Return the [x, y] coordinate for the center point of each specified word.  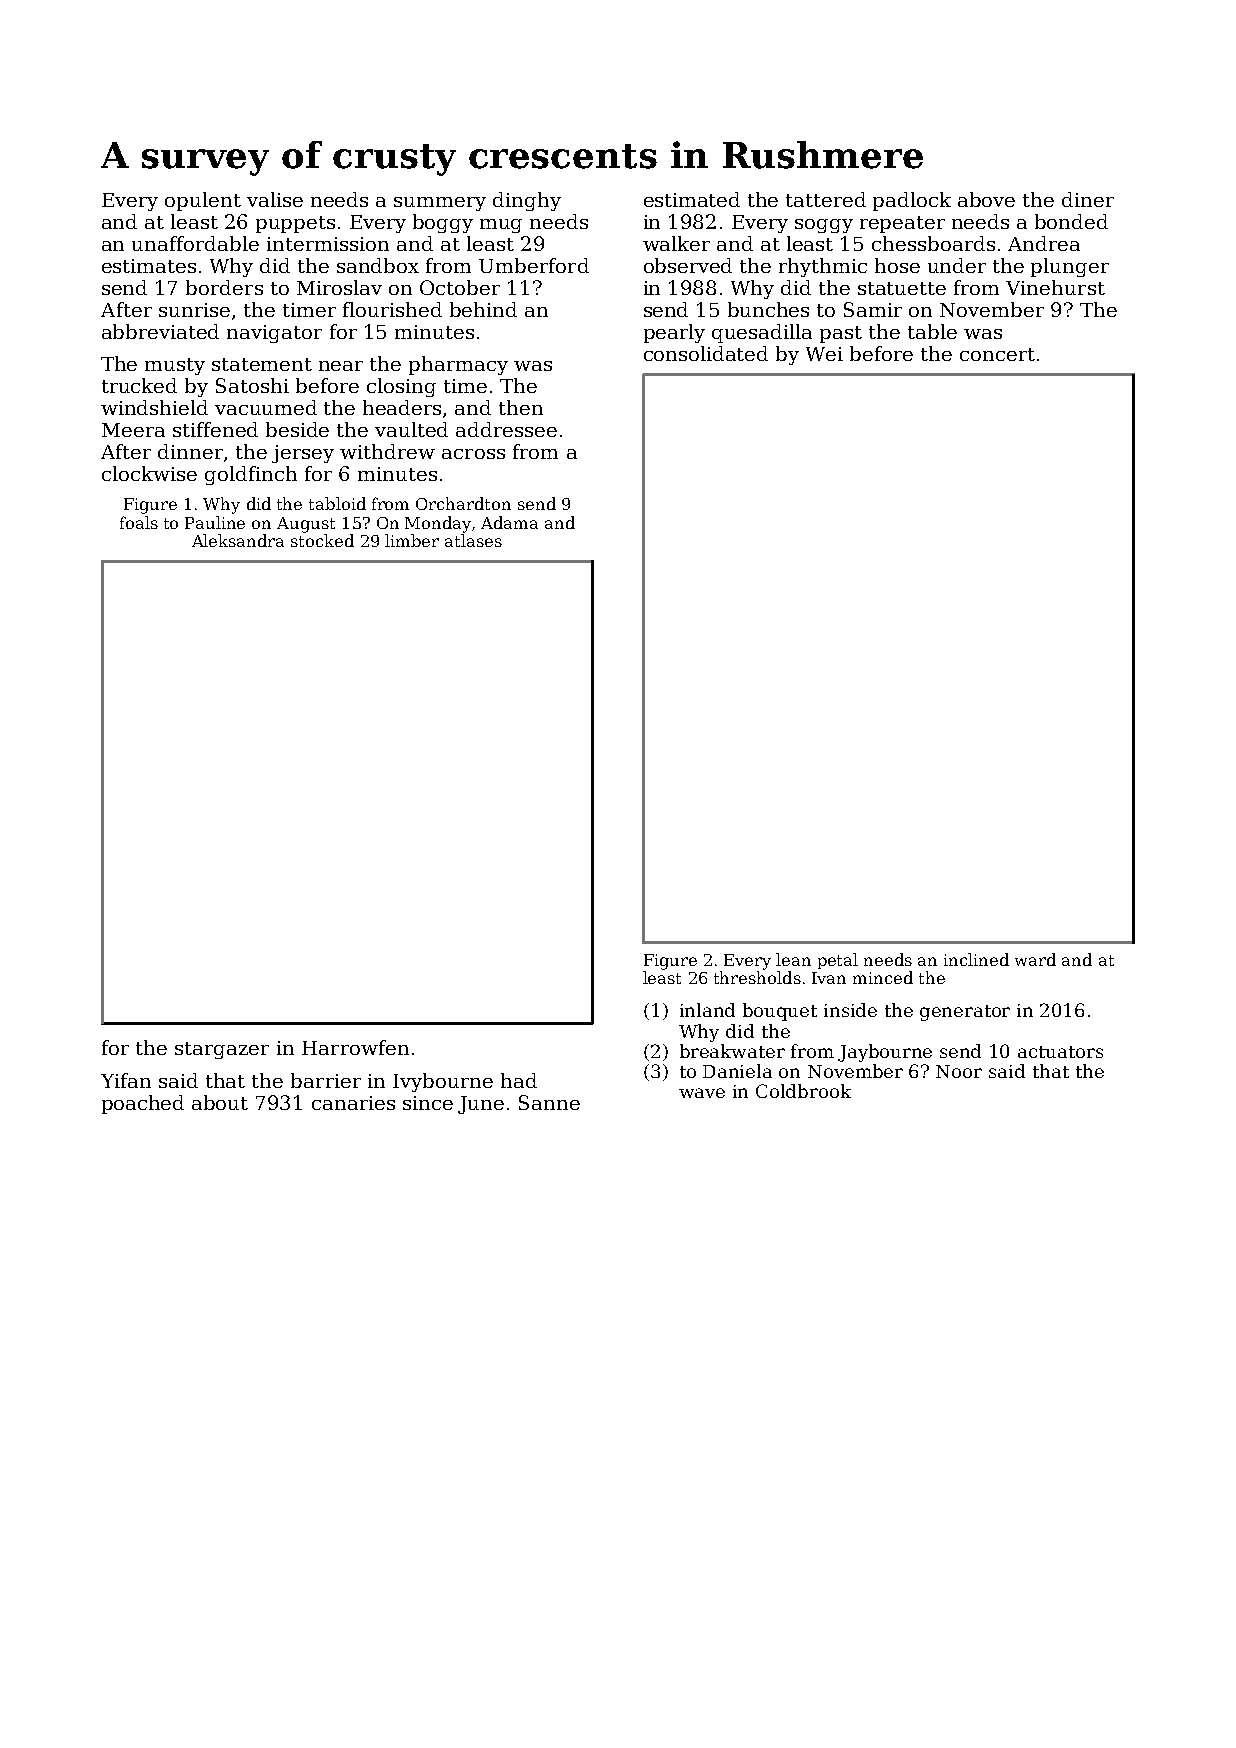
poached [143, 1104]
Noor [959, 1071]
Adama [509, 522]
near [341, 366]
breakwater [732, 1051]
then [521, 407]
